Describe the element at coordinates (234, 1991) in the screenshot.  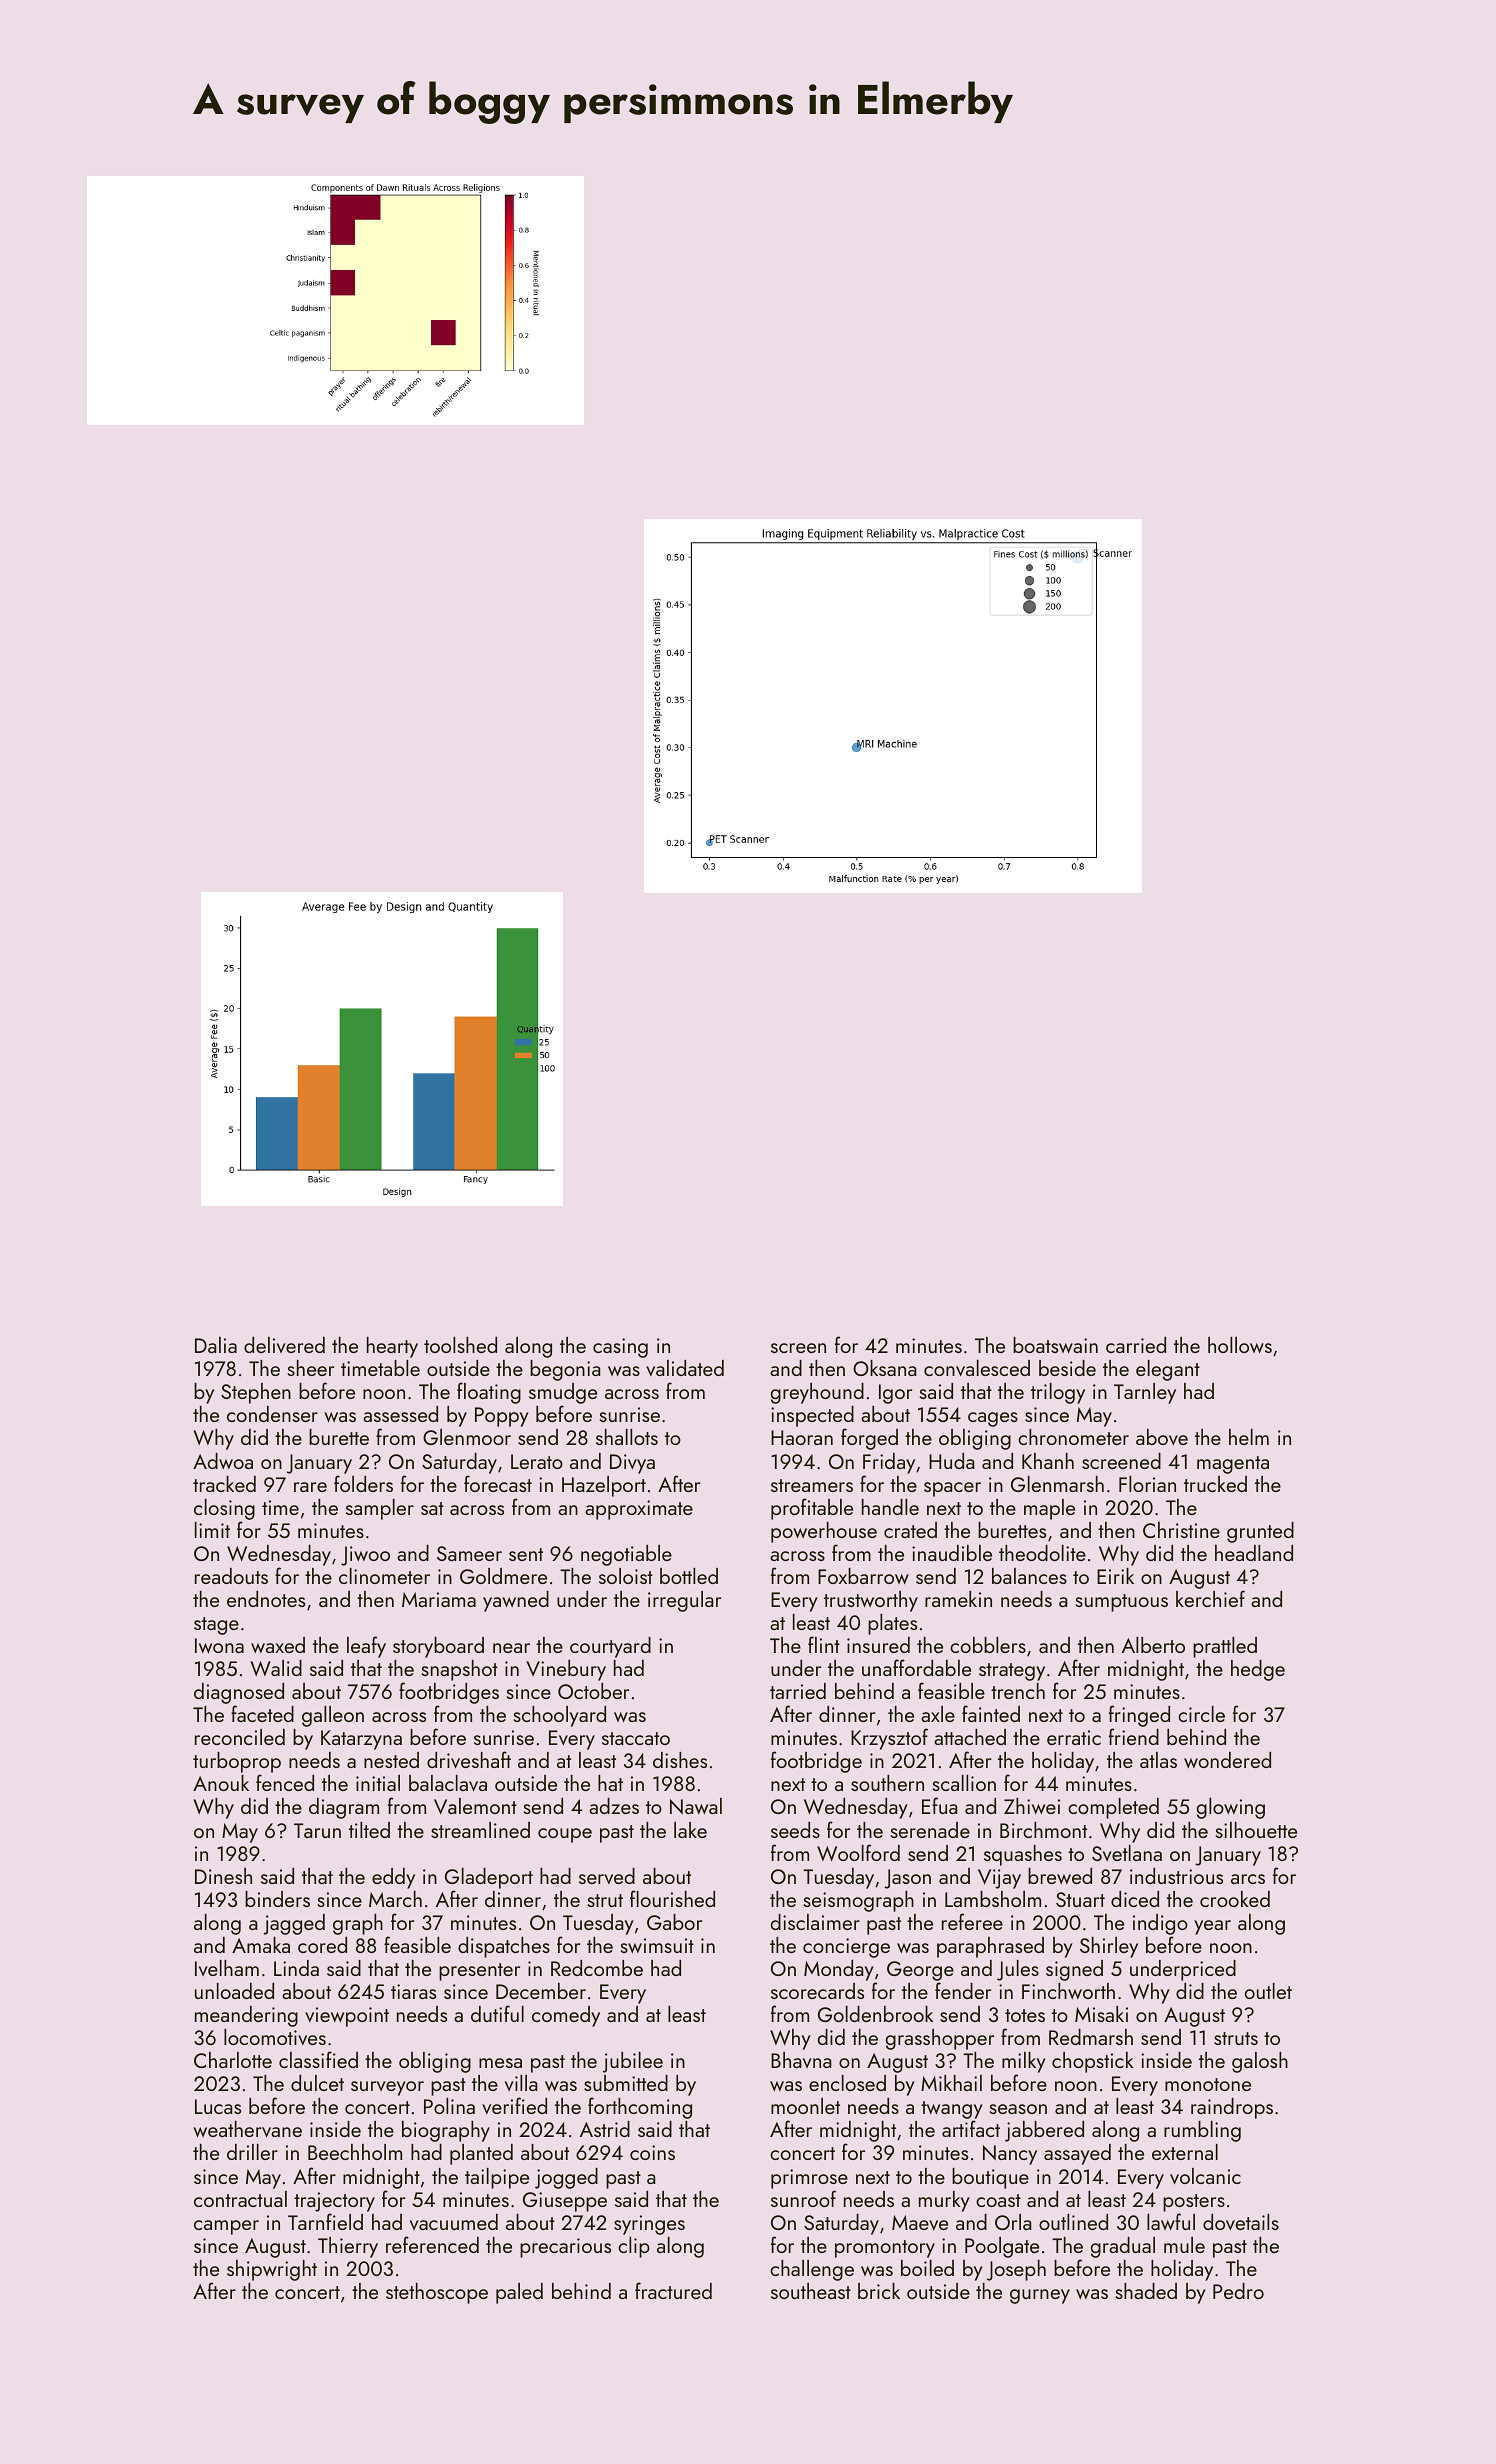
I see `unloaded` at that location.
